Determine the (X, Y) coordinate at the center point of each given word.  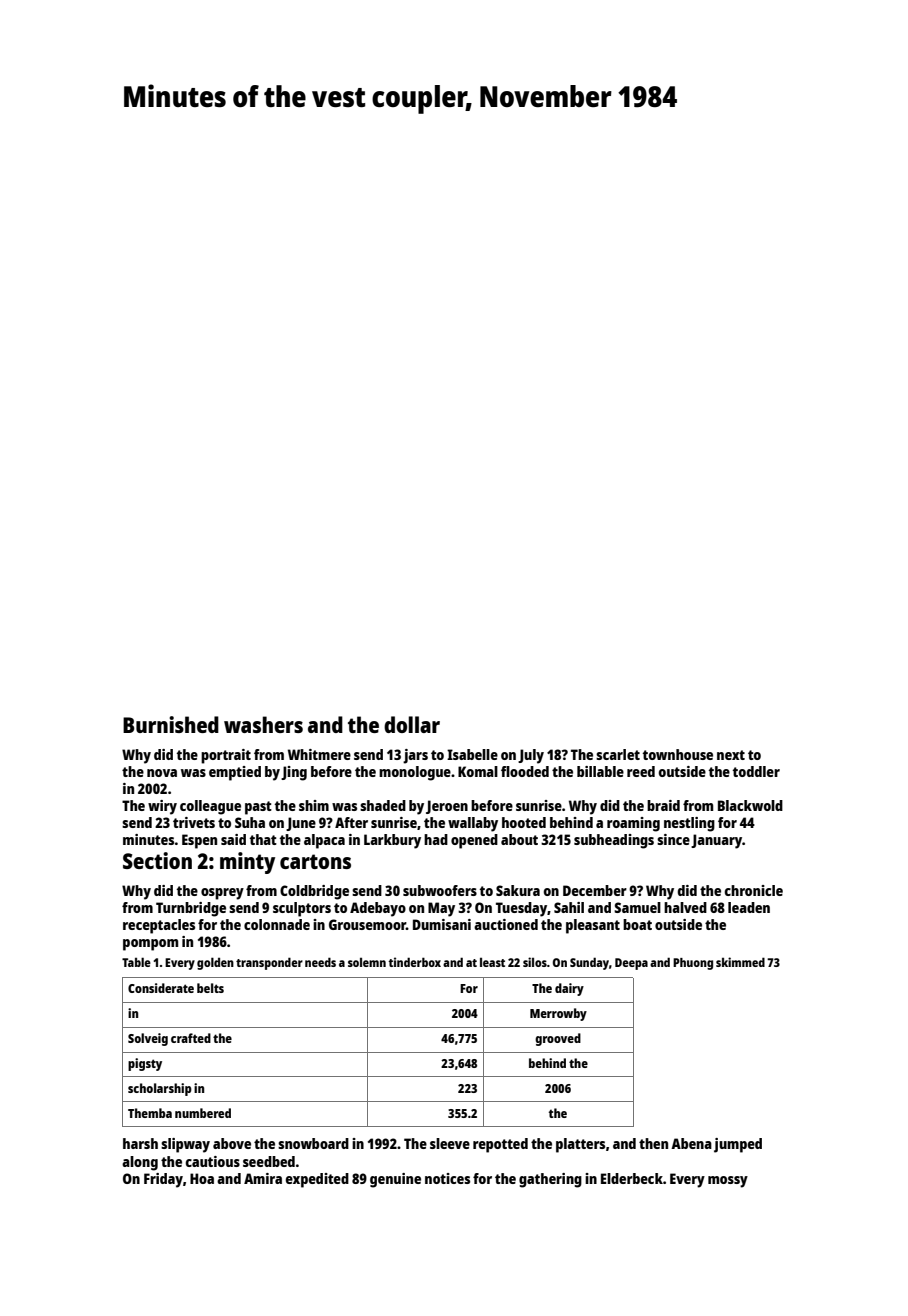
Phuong (693, 964)
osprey (222, 894)
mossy (728, 1182)
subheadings (614, 841)
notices (447, 1178)
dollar (412, 724)
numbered (203, 1113)
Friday (163, 1180)
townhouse (678, 754)
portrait (226, 756)
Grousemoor (367, 924)
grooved (558, 1039)
